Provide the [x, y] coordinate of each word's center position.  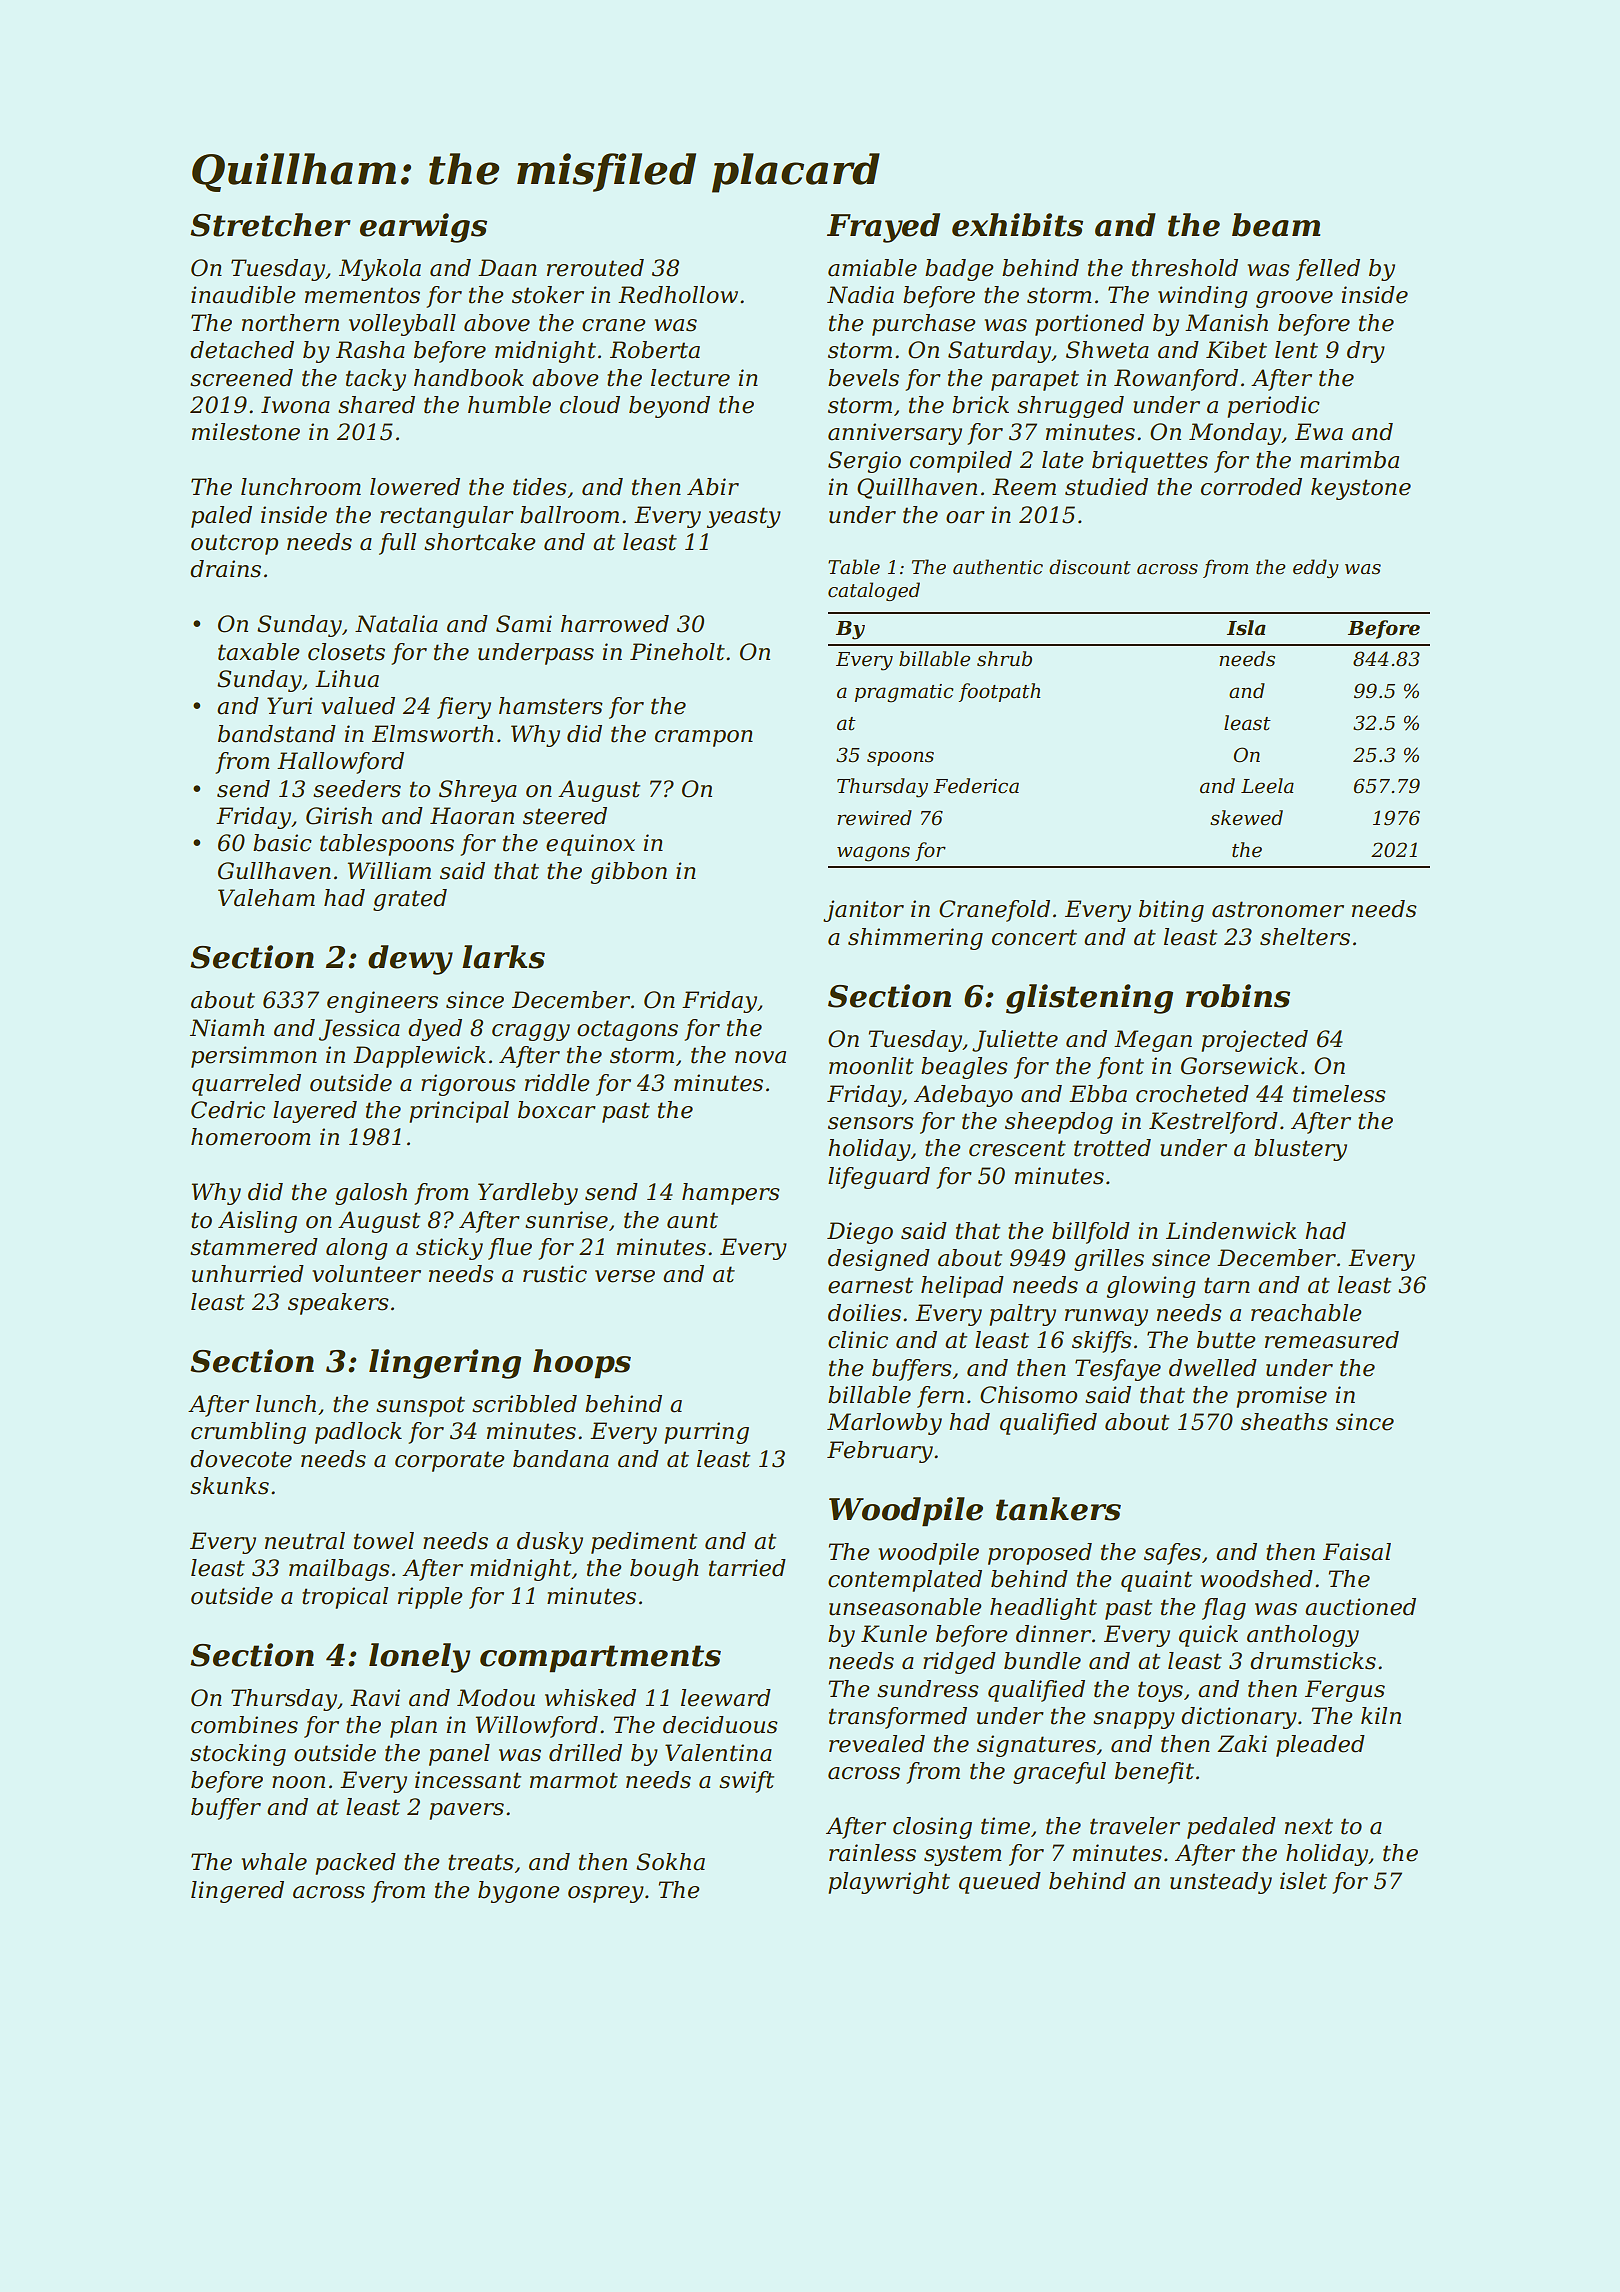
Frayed [883, 228]
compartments [600, 1659]
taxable [258, 652]
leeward [726, 1698]
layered [315, 1112]
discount [1090, 567]
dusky [550, 1543]
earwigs [423, 228]
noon [298, 1782]
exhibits [1017, 225]
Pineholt [677, 652]
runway [1106, 1317]
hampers [731, 1194]
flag [1224, 1609]
